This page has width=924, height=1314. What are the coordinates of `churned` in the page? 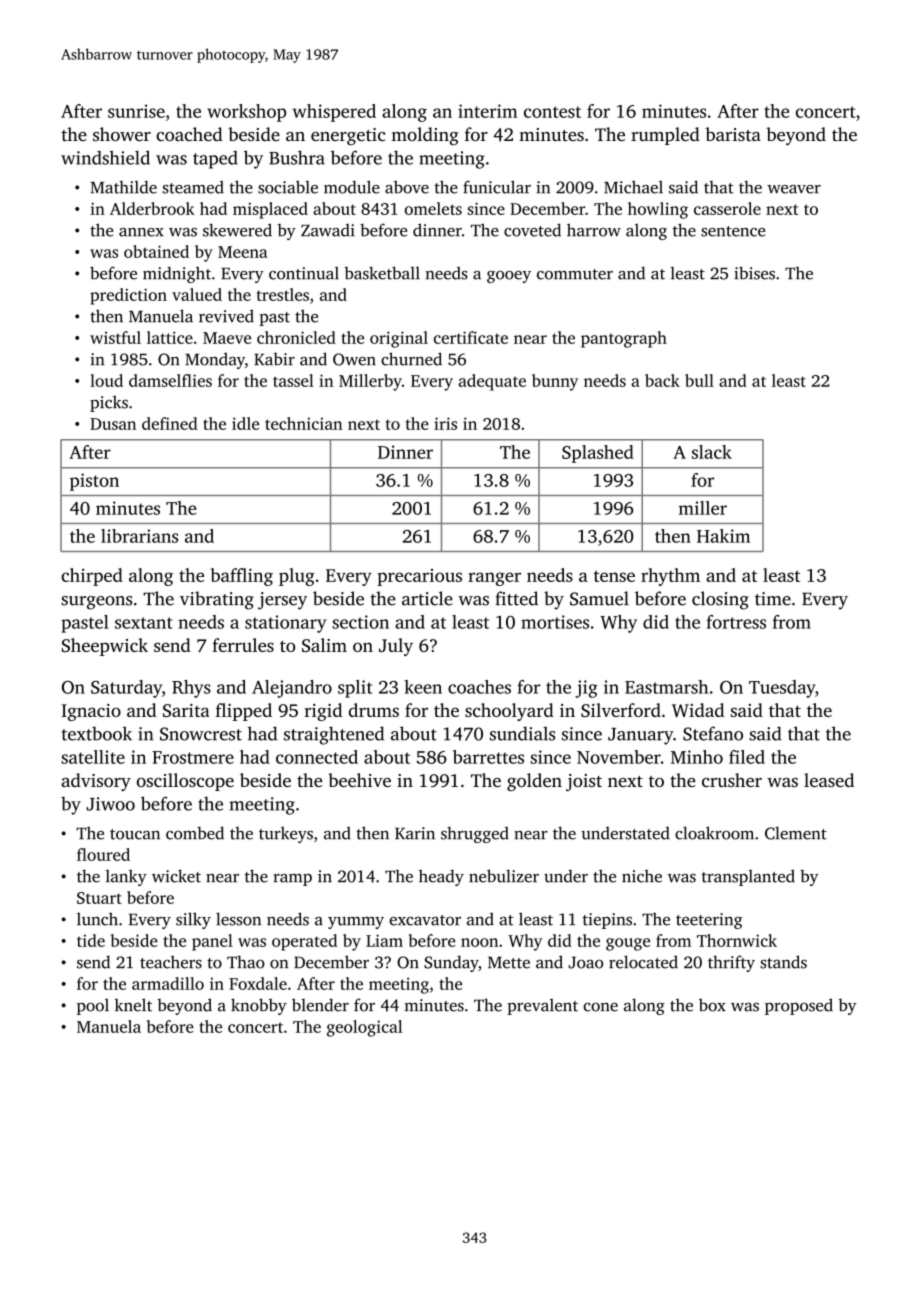 It's located at (411, 359).
